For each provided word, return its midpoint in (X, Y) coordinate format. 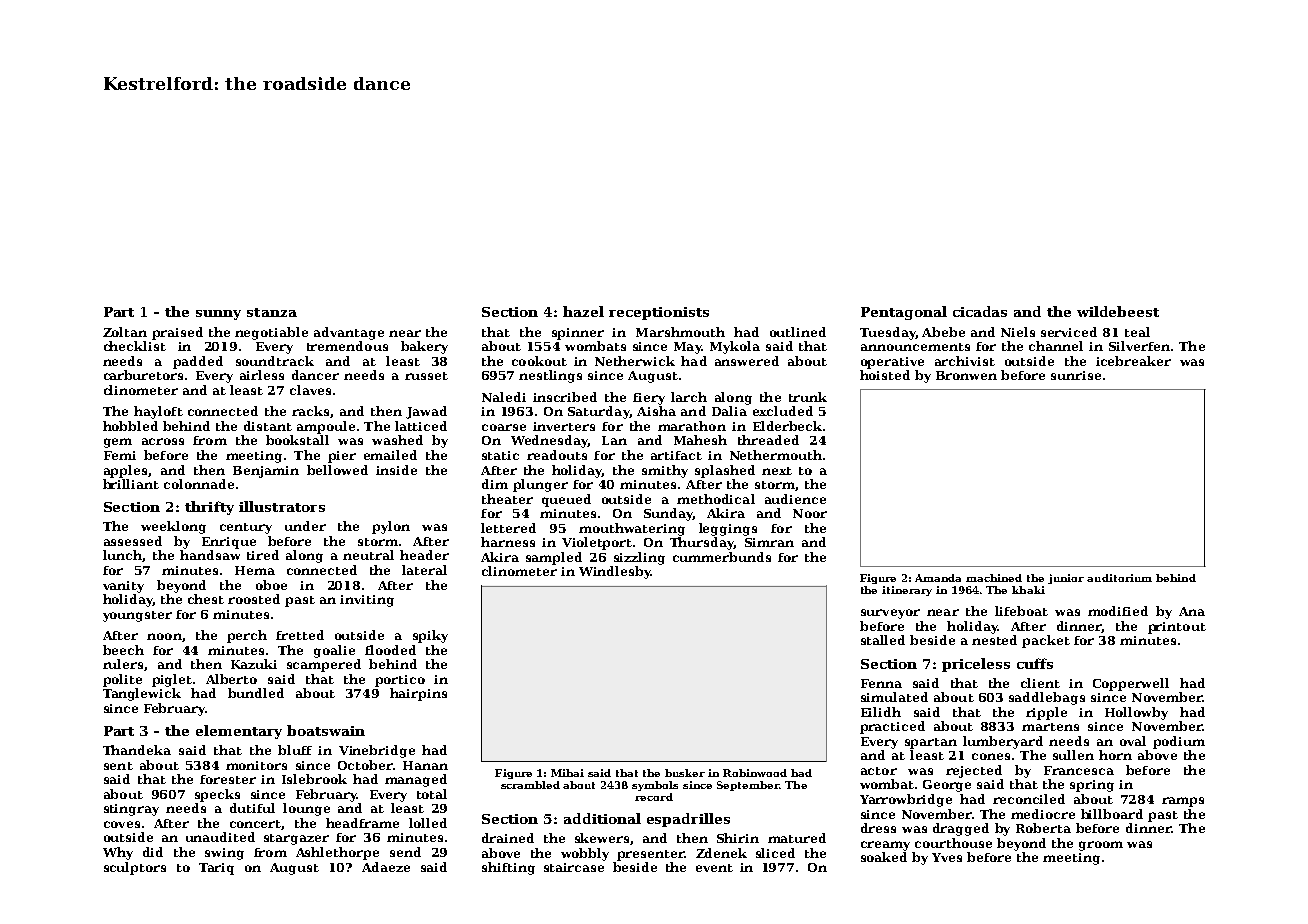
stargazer (296, 839)
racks (310, 411)
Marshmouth (680, 332)
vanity (123, 587)
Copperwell (1131, 684)
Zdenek (721, 853)
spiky (430, 636)
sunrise (1076, 375)
